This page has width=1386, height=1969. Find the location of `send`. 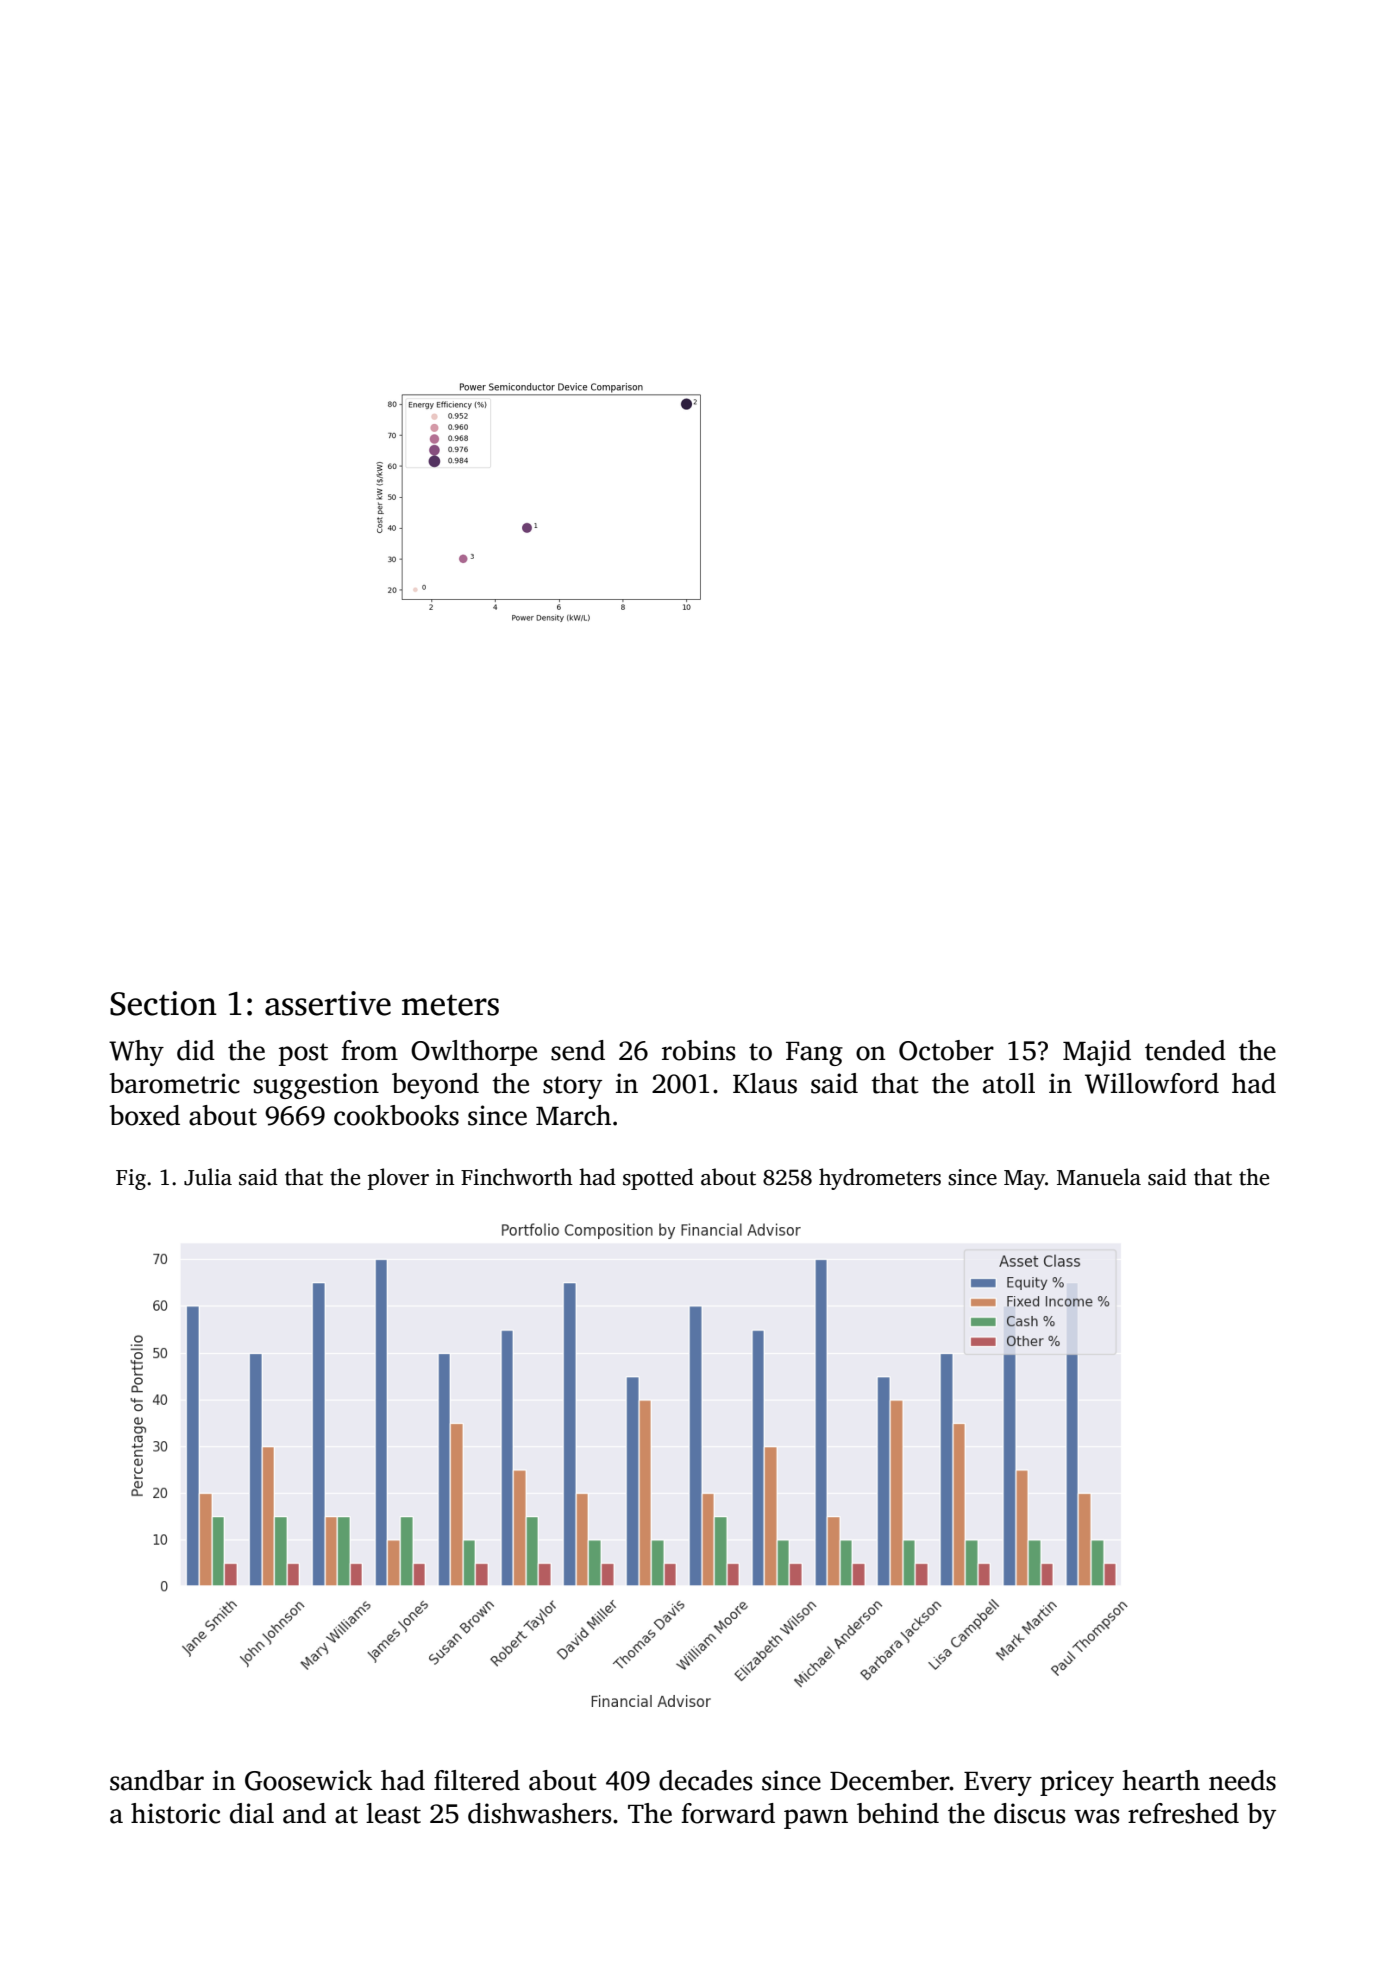

send is located at coordinates (578, 1050).
